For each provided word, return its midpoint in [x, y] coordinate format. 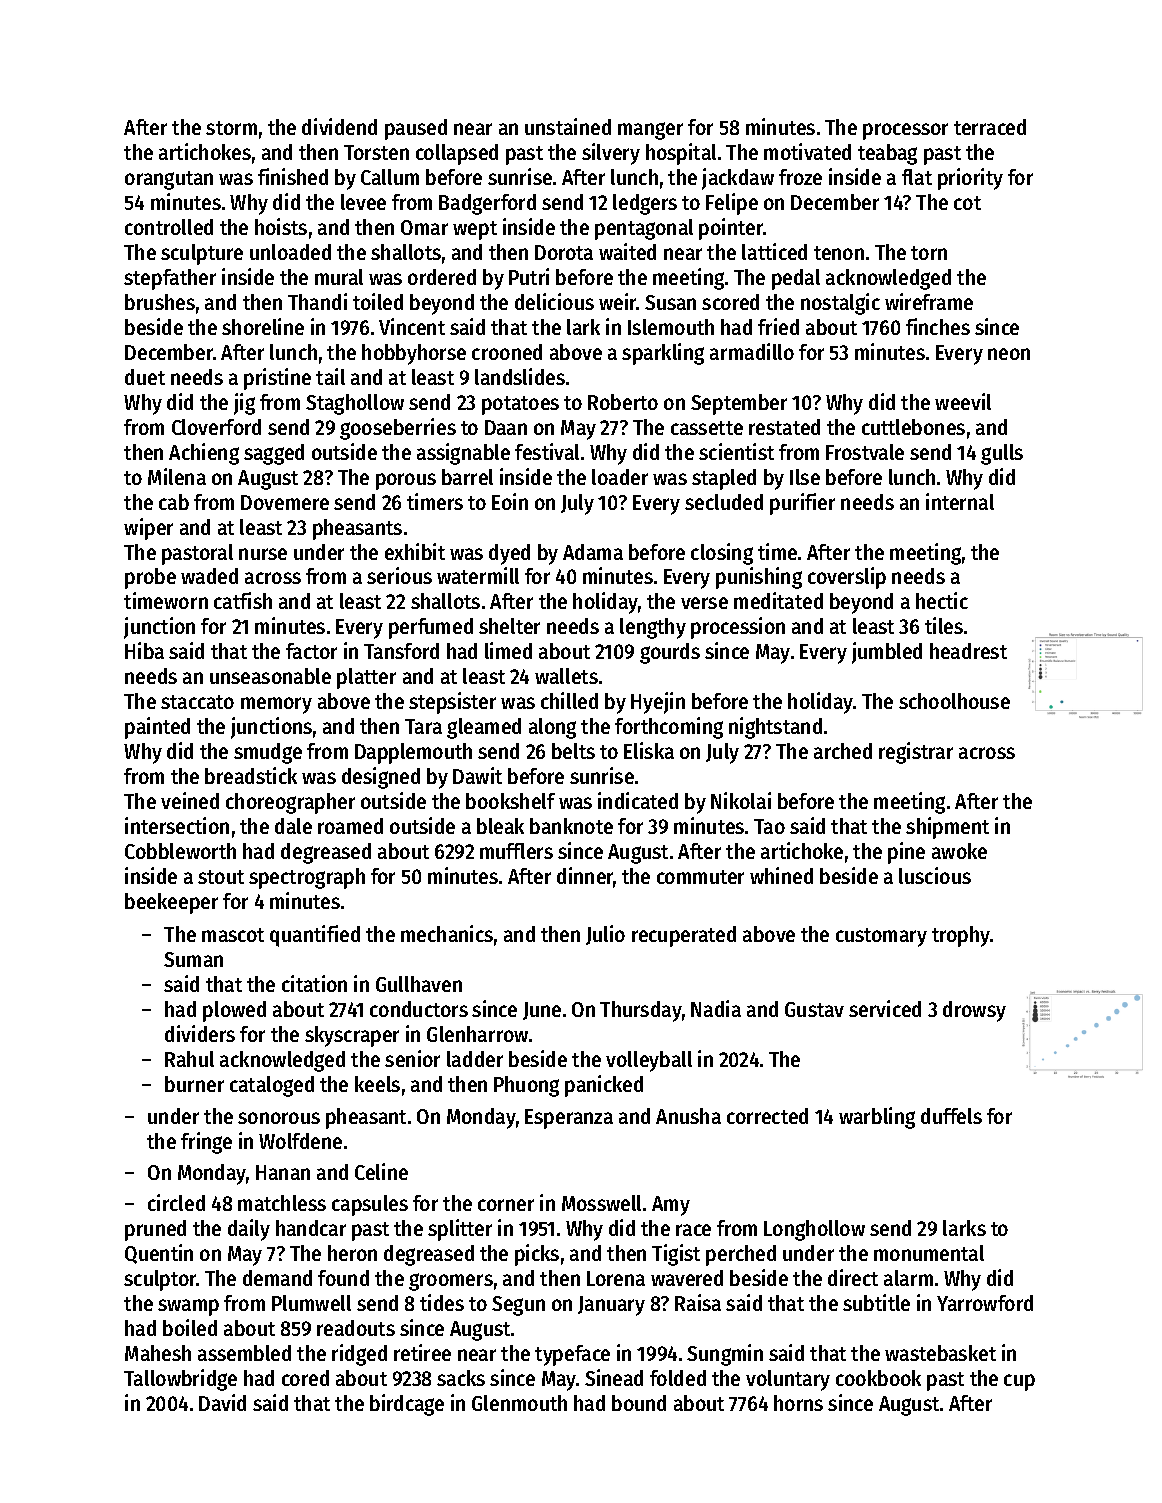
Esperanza [569, 1119]
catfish [243, 600]
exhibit [415, 551]
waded [209, 576]
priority [970, 179]
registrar [916, 753]
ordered [442, 277]
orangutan [169, 180]
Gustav [814, 1009]
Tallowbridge [180, 1380]
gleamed [484, 728]
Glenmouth [519, 1403]
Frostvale [865, 452]
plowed [234, 1011]
